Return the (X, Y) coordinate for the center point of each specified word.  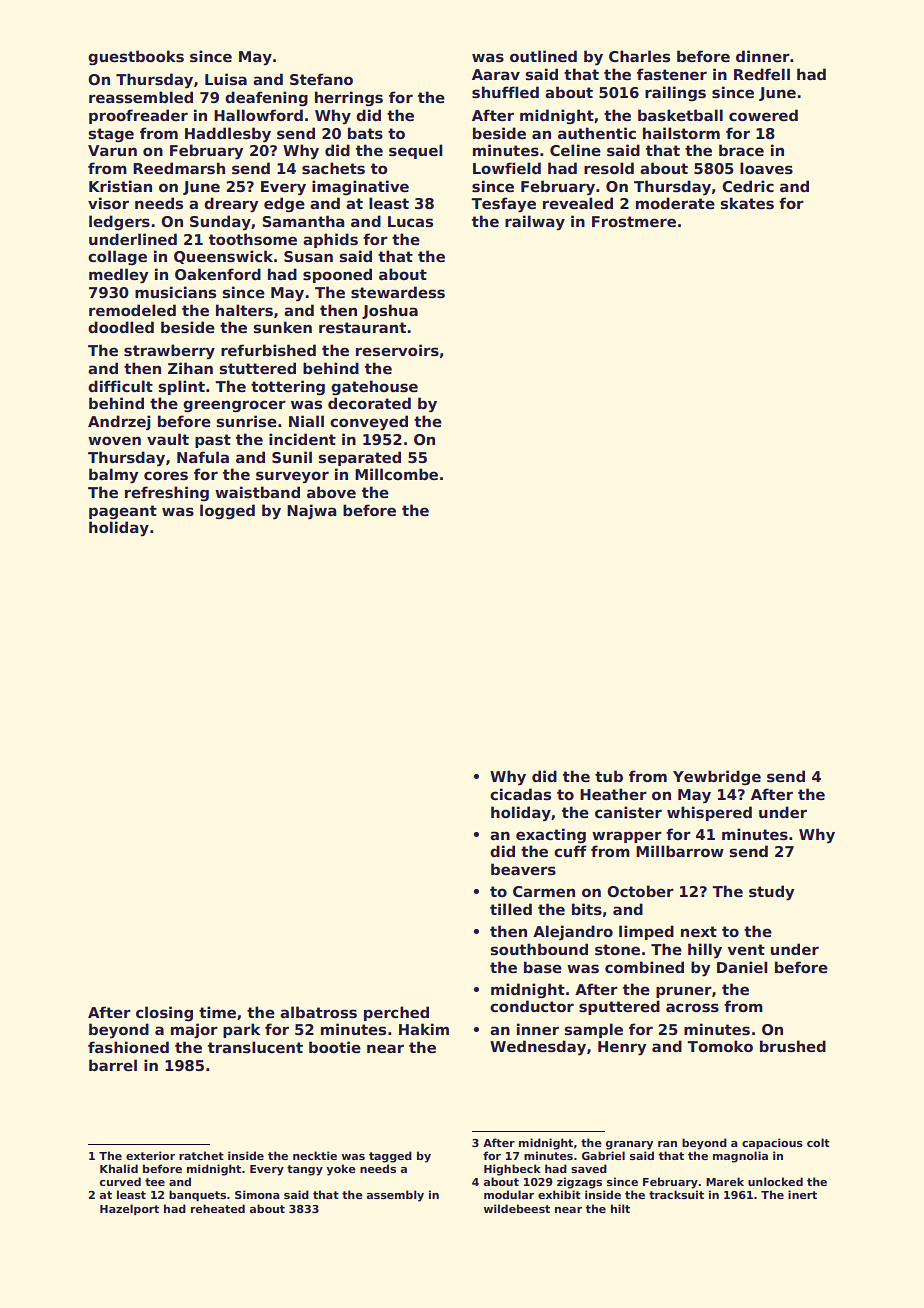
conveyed (369, 423)
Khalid (119, 1168)
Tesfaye (503, 205)
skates (747, 203)
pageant (123, 512)
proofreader (138, 116)
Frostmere (634, 222)
